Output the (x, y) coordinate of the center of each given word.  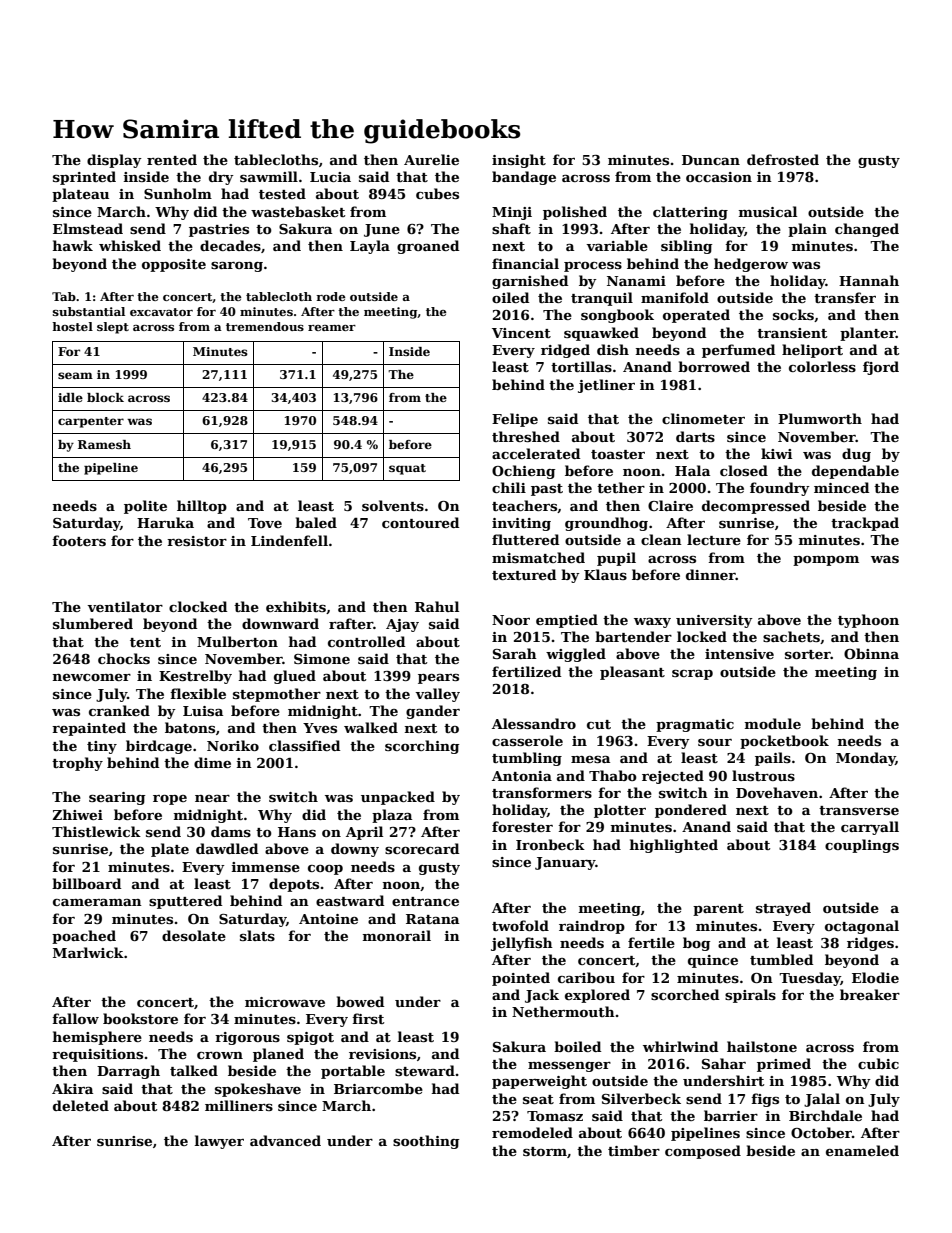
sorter (808, 654)
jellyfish (522, 944)
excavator (161, 312)
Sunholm (178, 193)
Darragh (128, 1072)
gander (433, 712)
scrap (692, 675)
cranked (119, 710)
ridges (870, 944)
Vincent (521, 333)
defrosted (783, 159)
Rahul (437, 606)
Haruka (165, 522)
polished (575, 213)
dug (856, 455)
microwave (285, 1002)
